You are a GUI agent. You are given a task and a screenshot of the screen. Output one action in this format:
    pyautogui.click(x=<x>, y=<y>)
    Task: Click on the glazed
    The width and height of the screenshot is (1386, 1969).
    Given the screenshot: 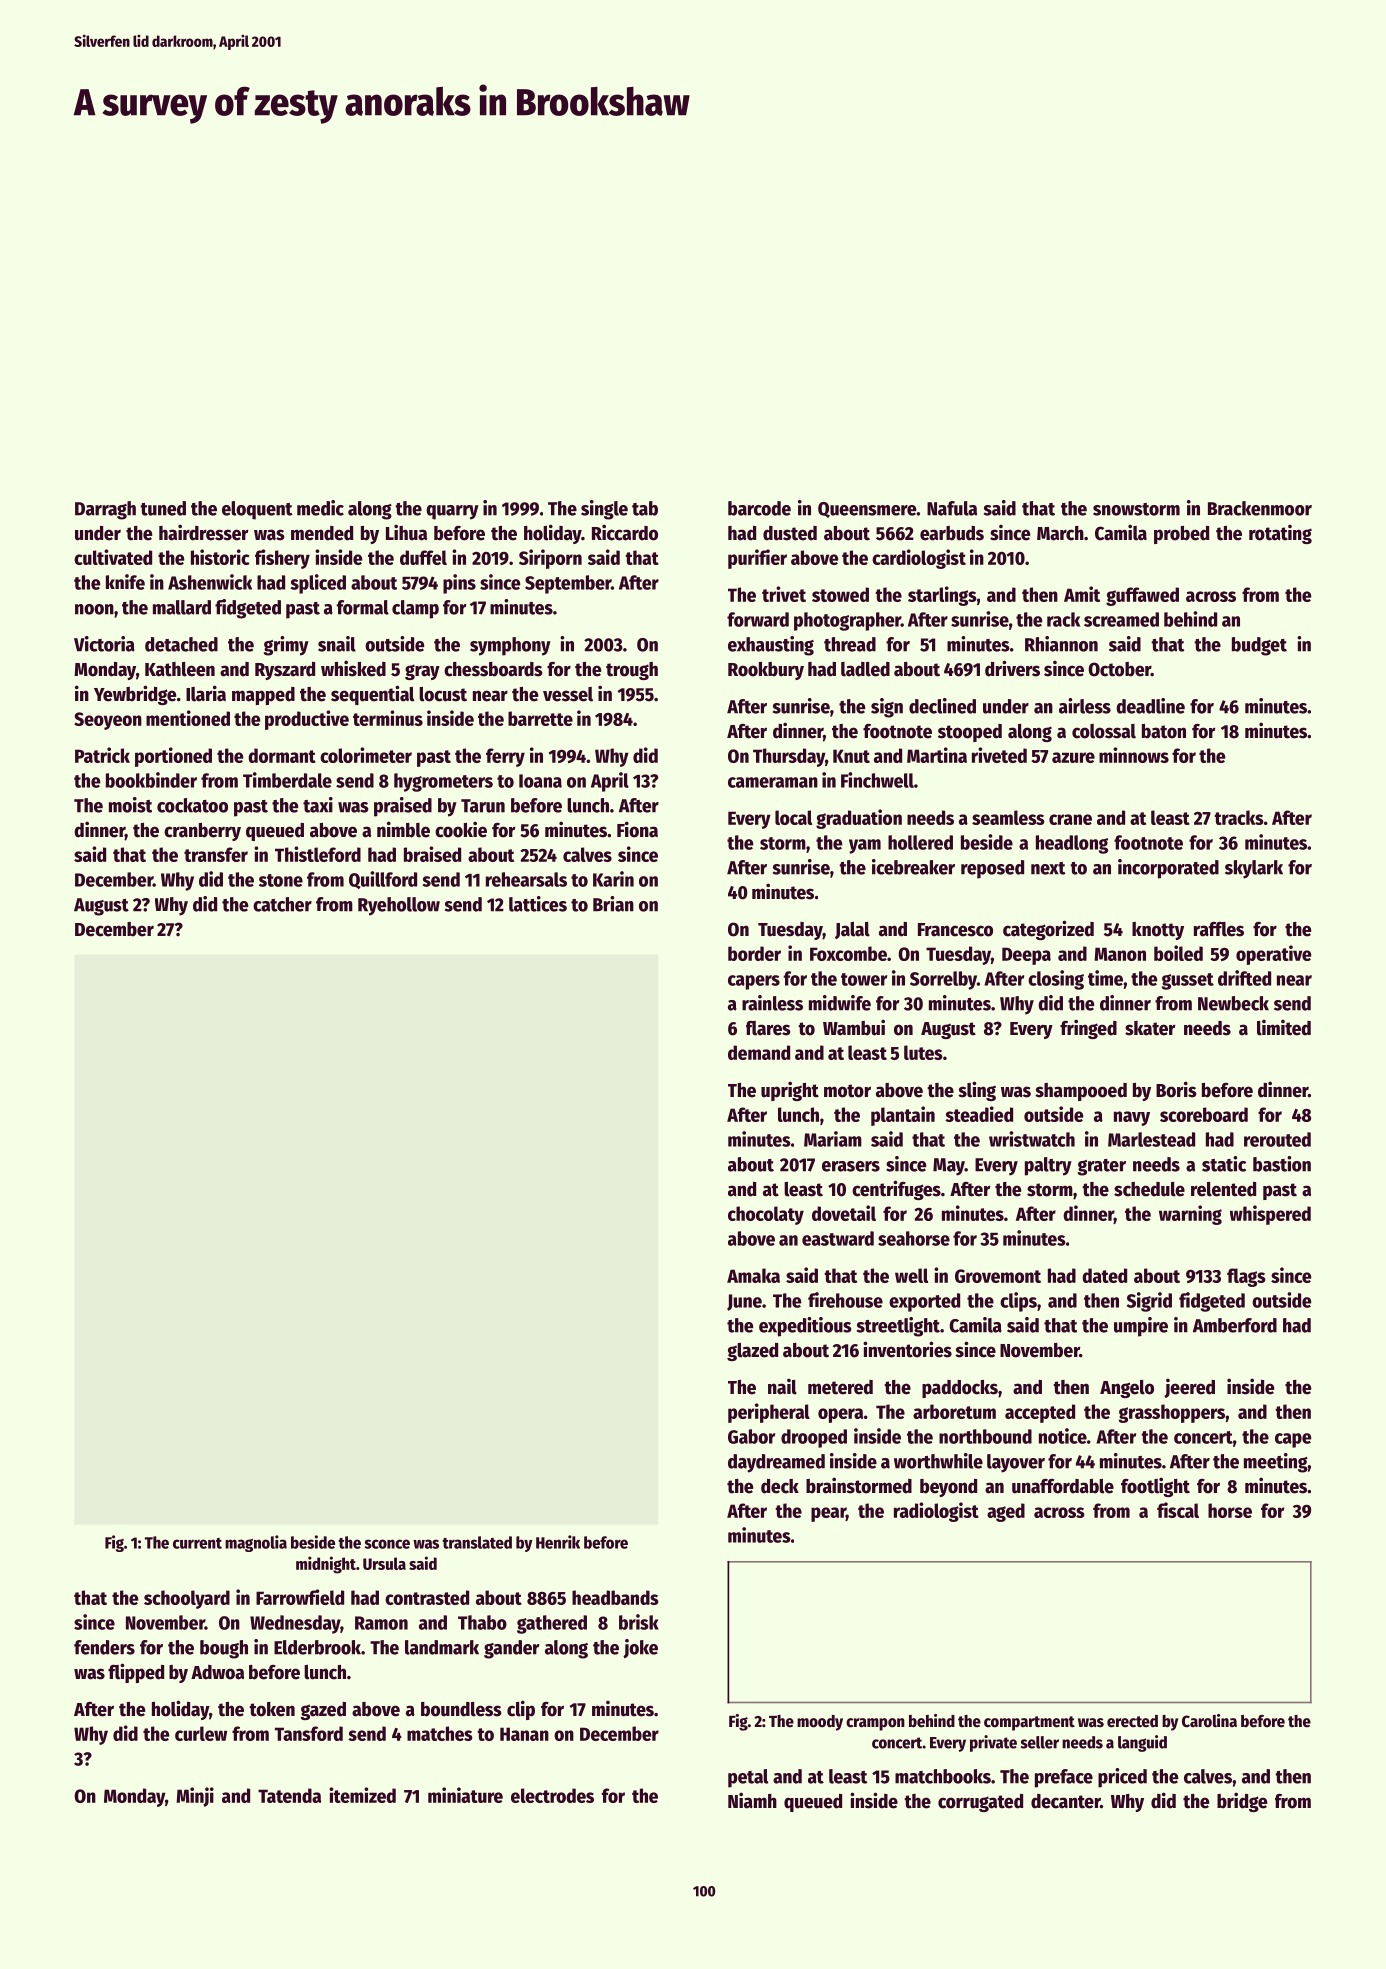 What is the action you would take?
    pyautogui.click(x=752, y=1352)
